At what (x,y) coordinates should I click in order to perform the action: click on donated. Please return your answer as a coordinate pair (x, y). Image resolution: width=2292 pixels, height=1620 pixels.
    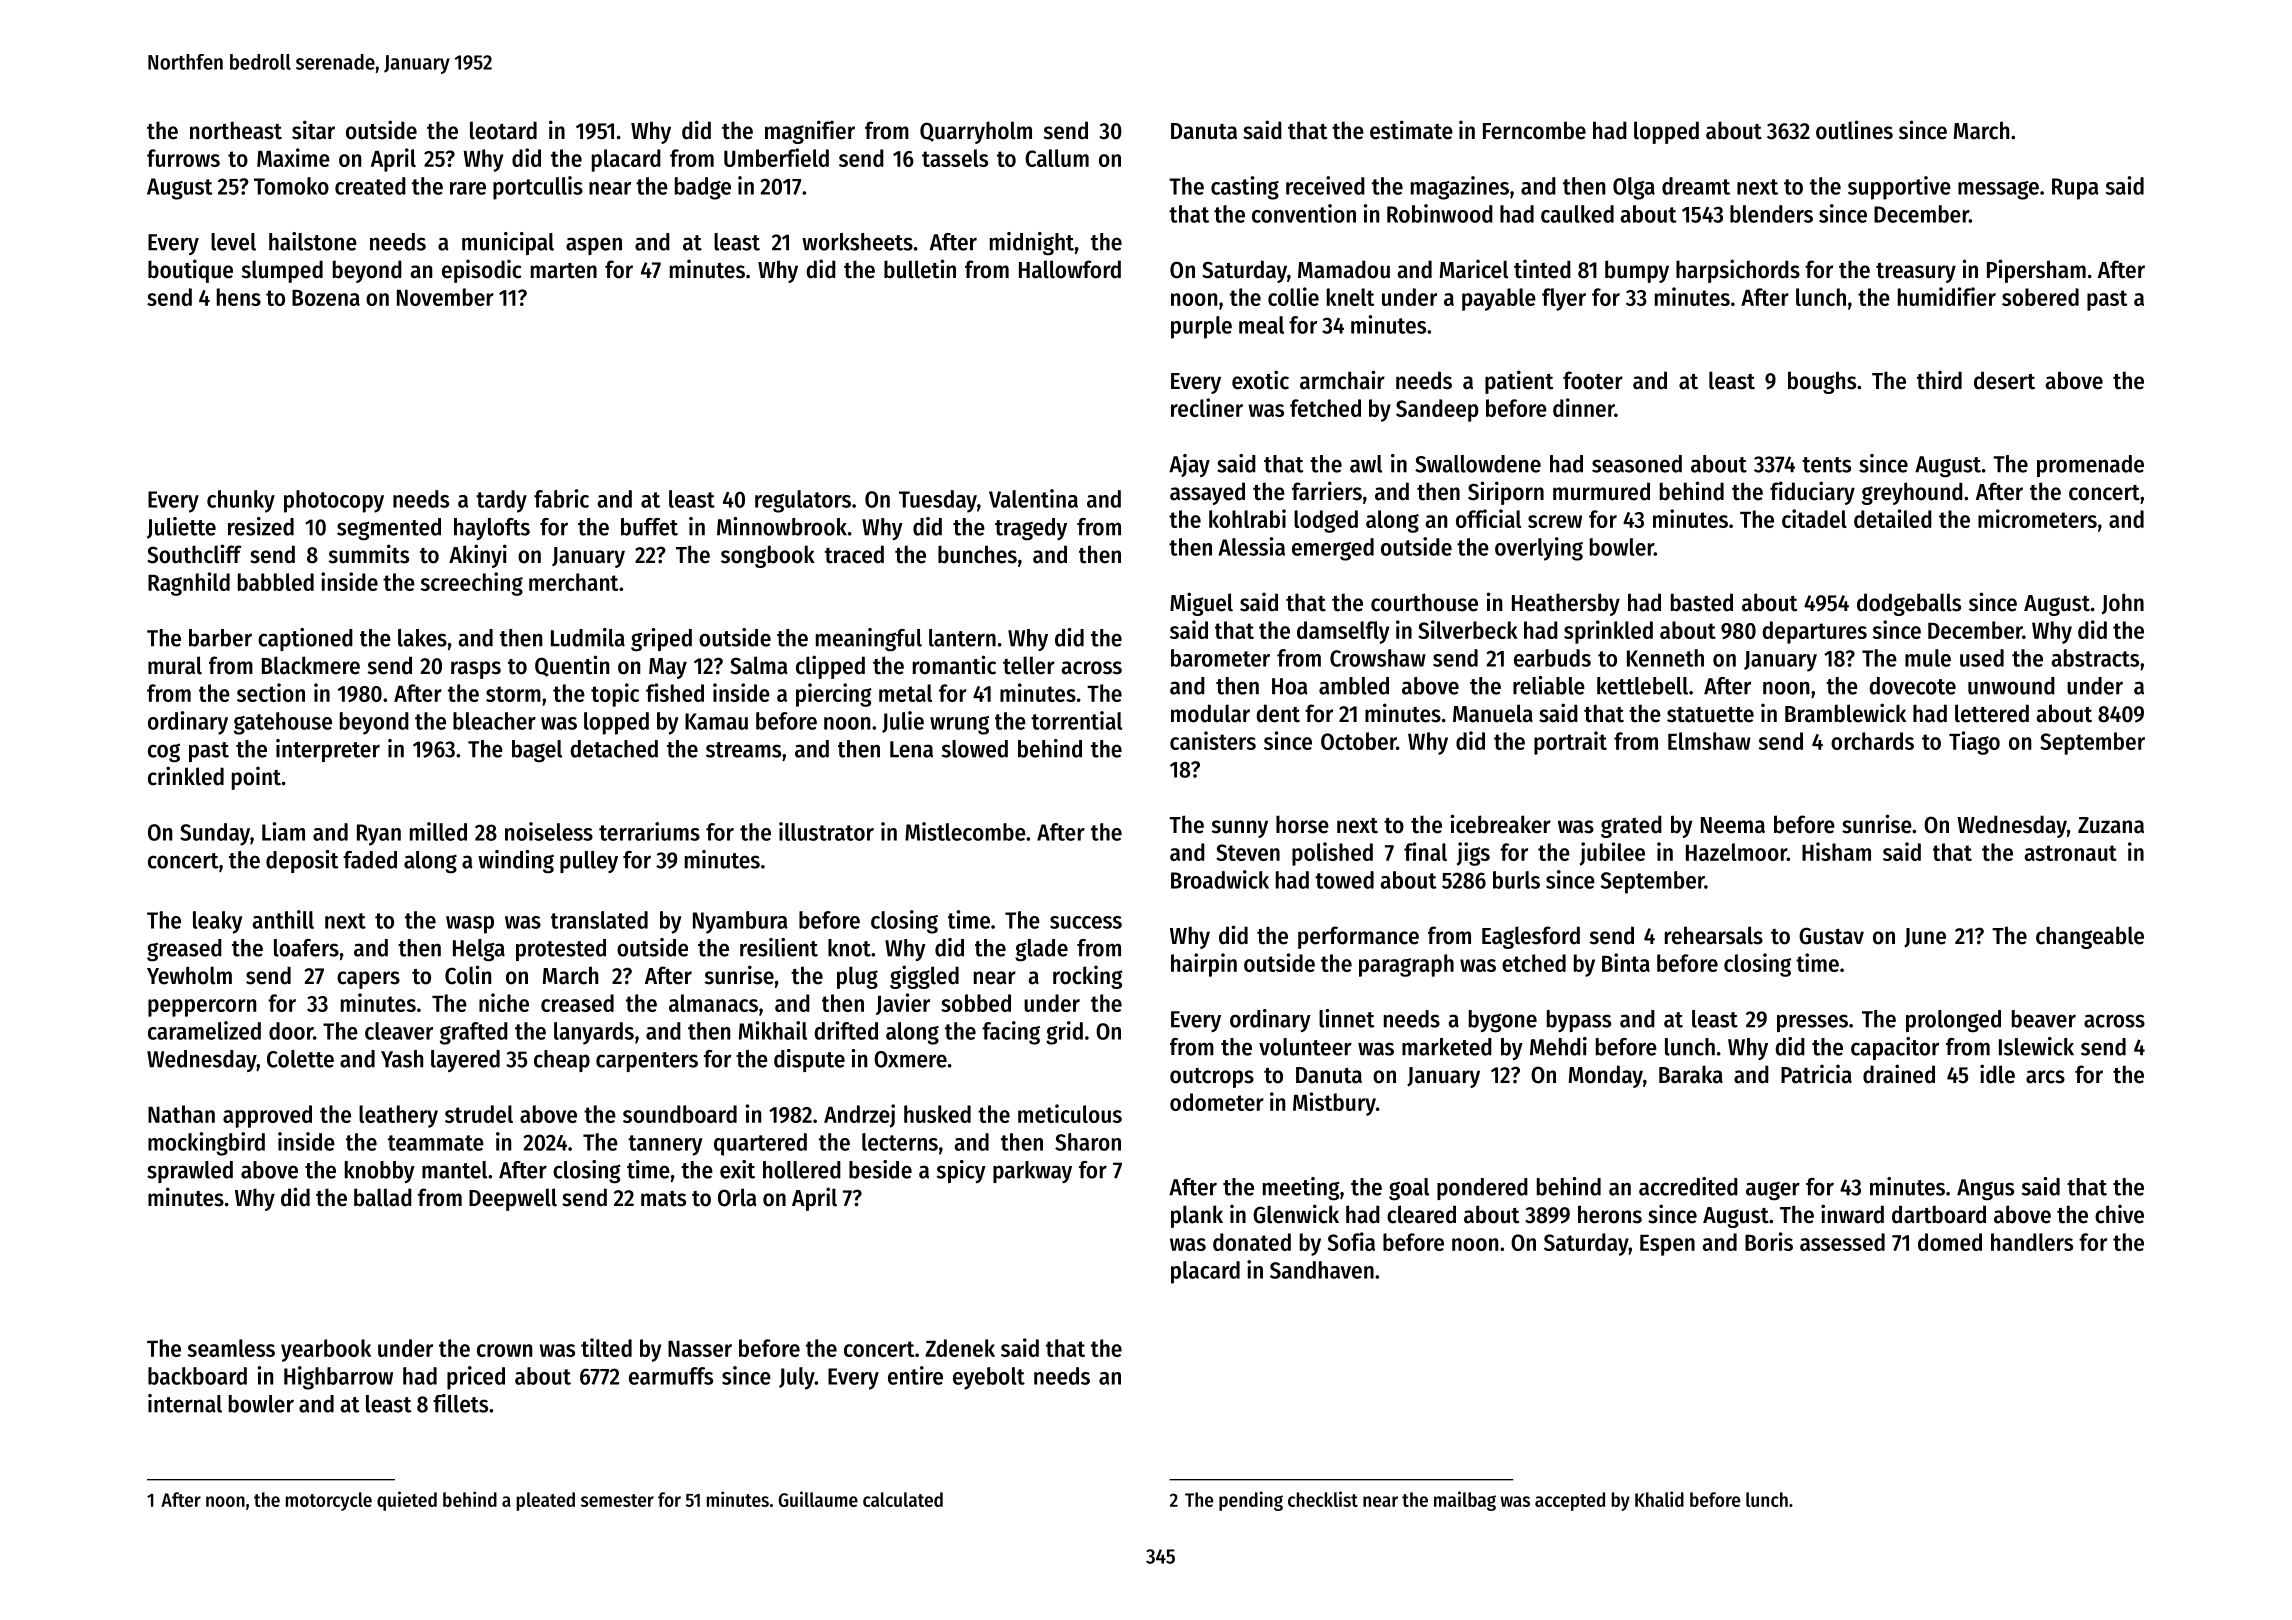
    Looking at the image, I should click on (1252, 1242).
